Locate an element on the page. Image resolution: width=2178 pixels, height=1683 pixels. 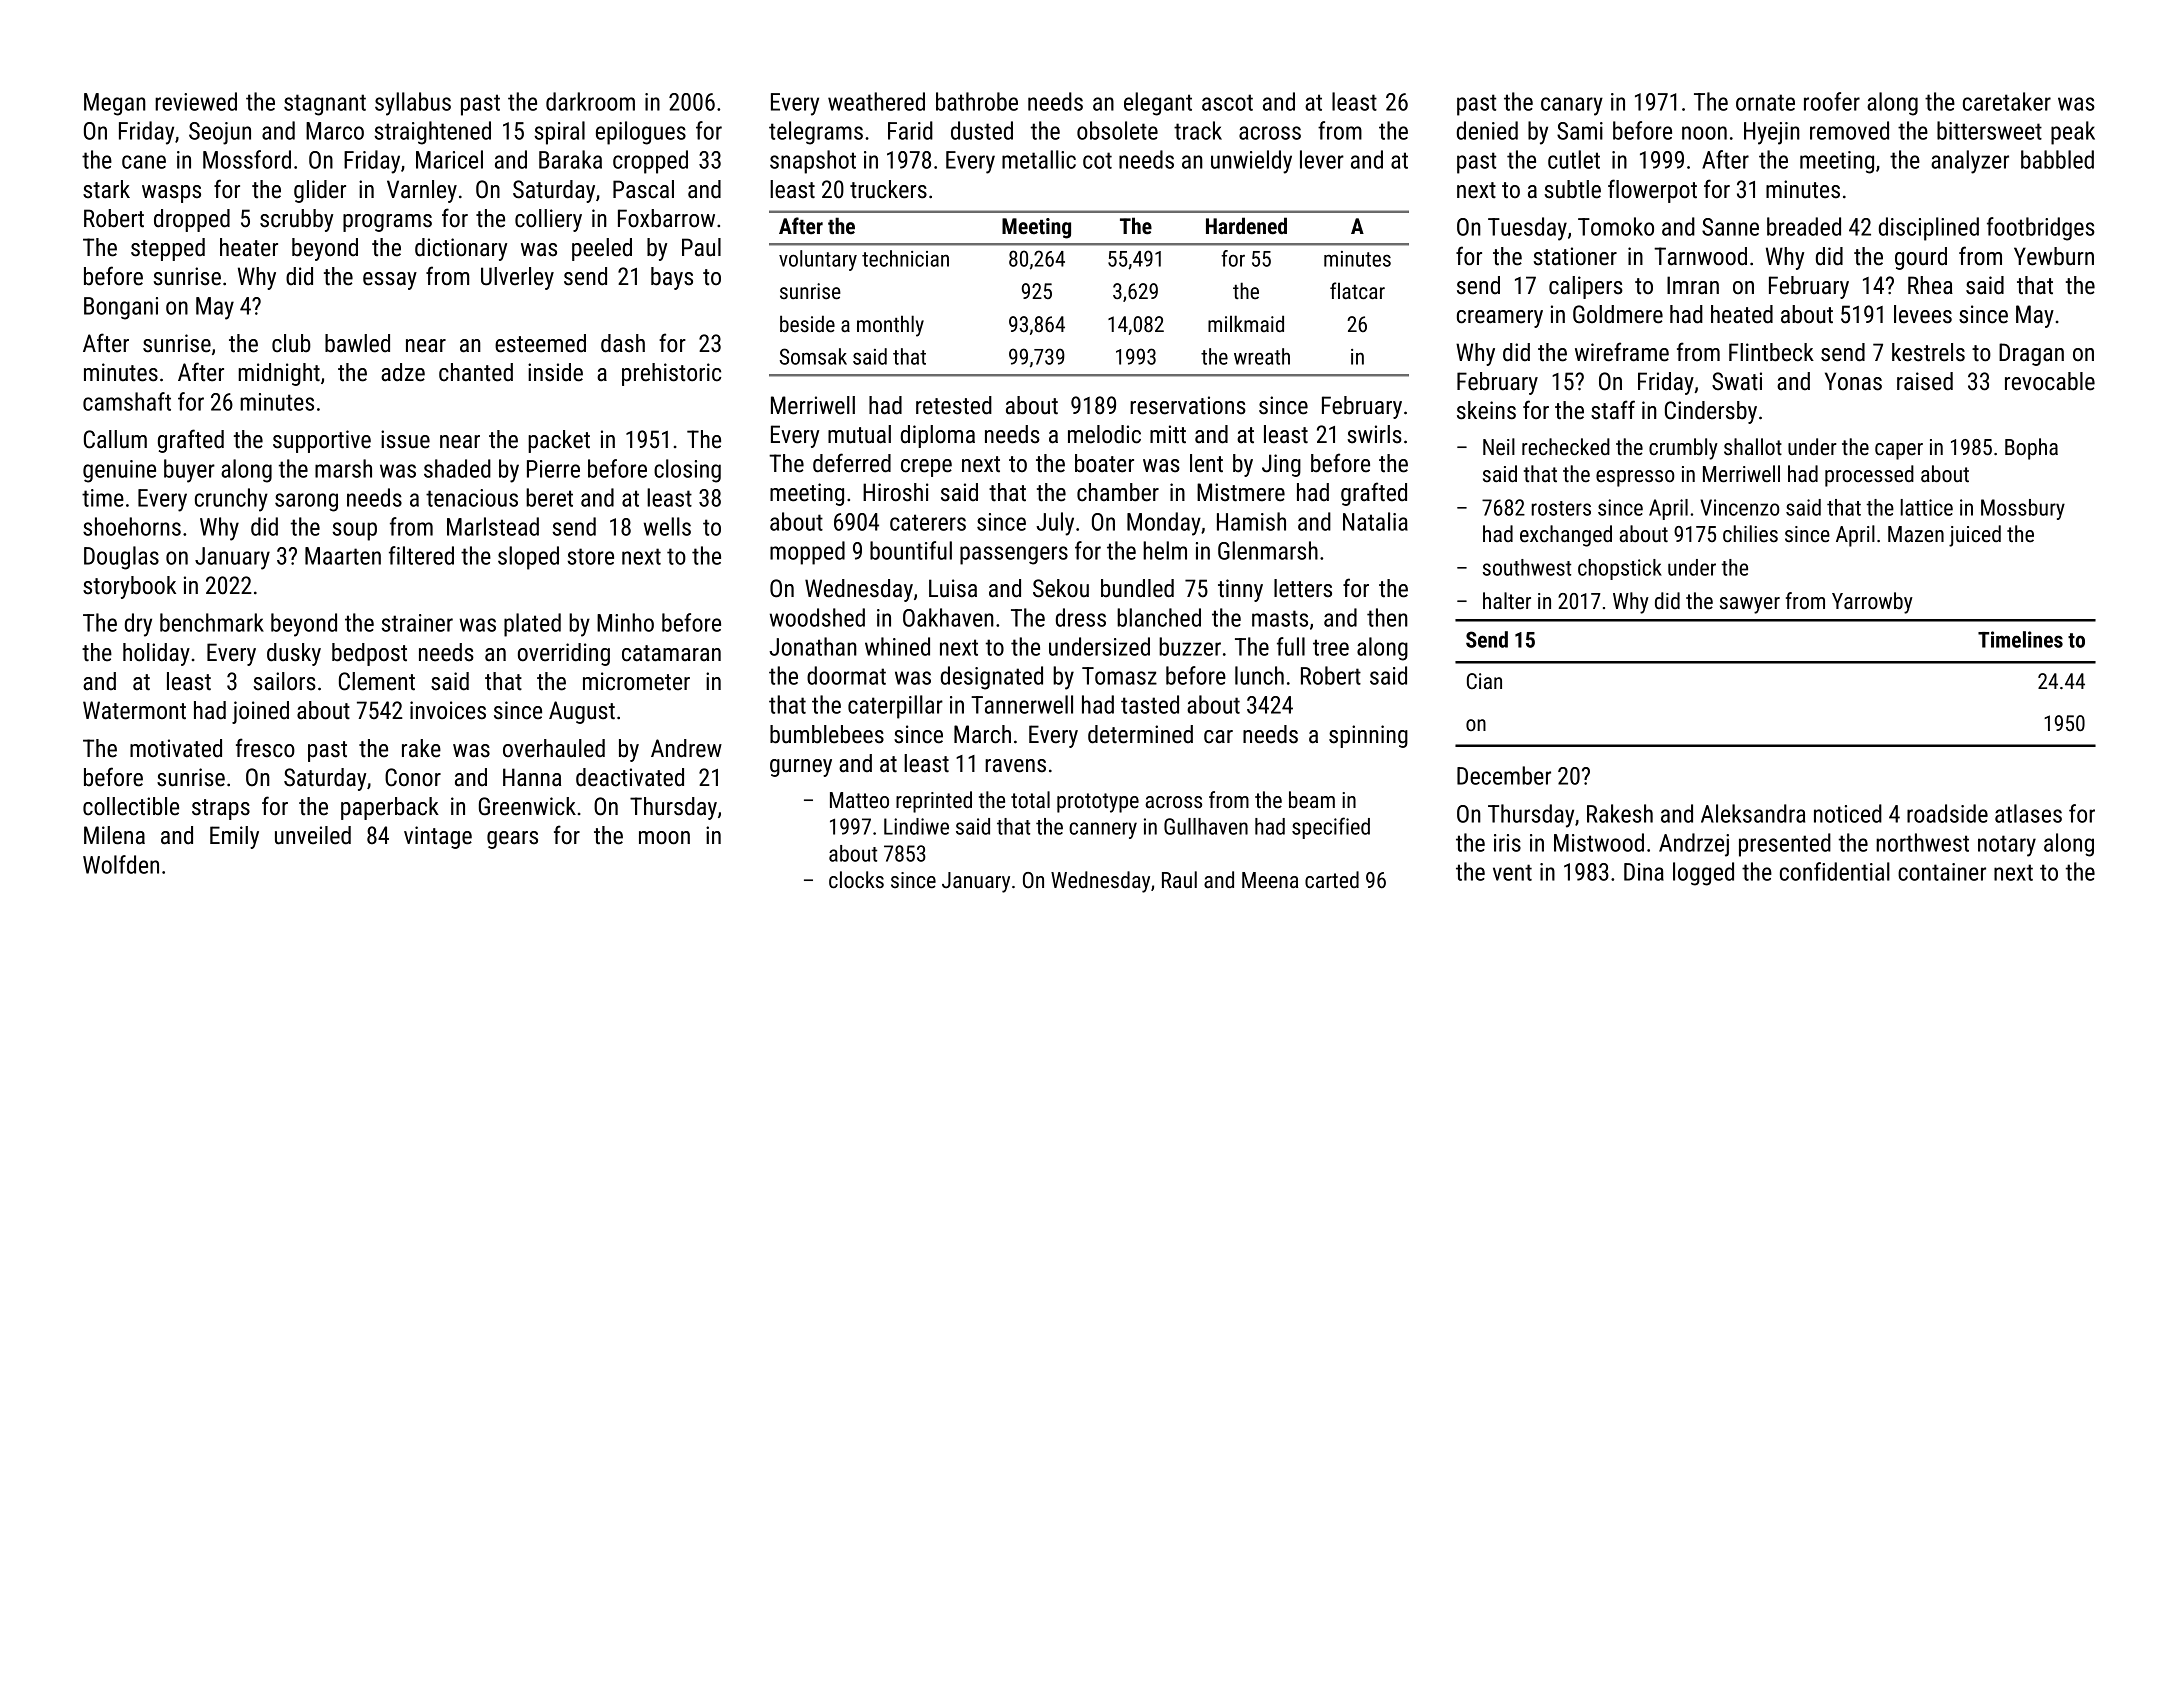
midnight is located at coordinates (279, 374).
